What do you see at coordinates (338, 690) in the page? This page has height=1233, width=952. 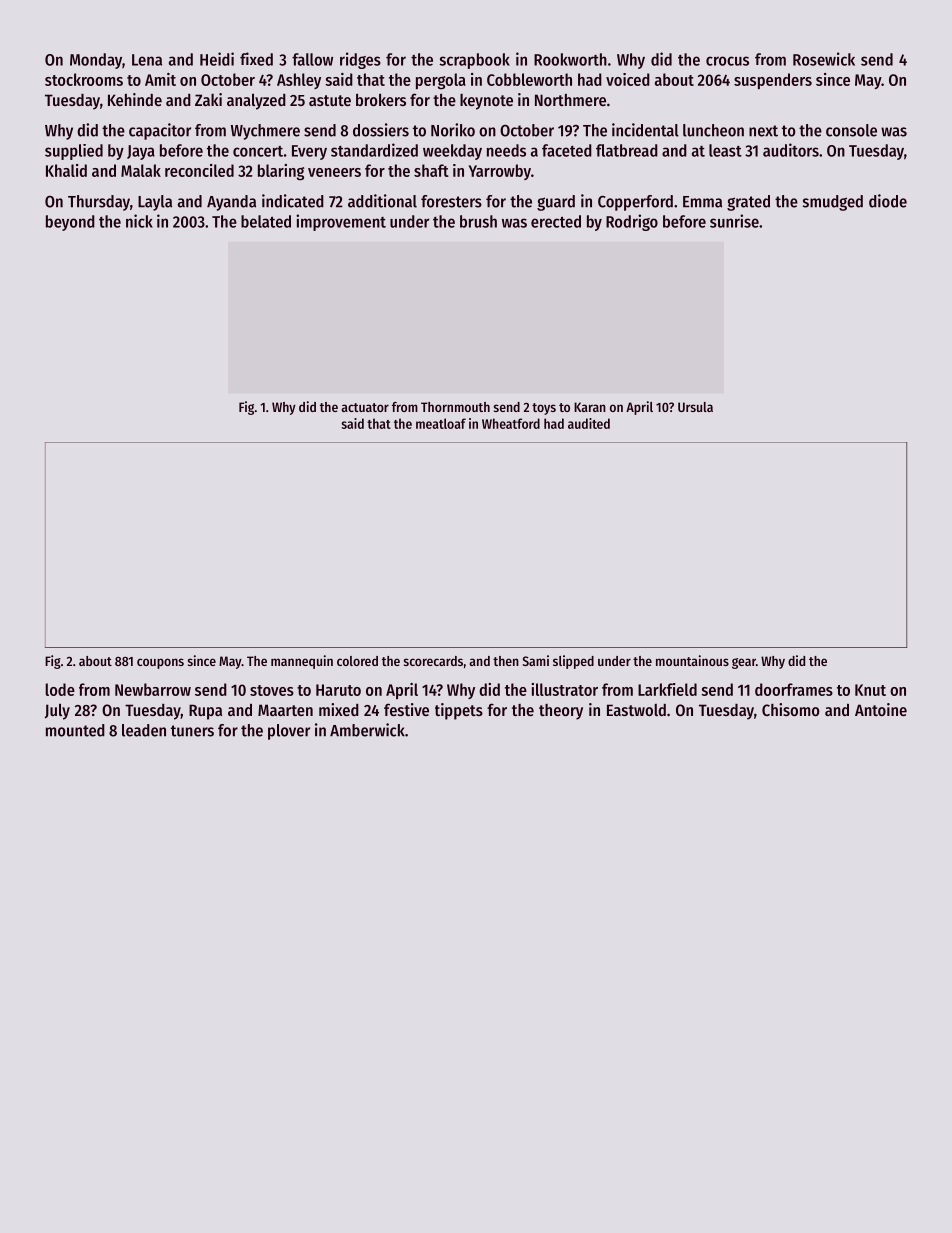 I see `Haruto` at bounding box center [338, 690].
